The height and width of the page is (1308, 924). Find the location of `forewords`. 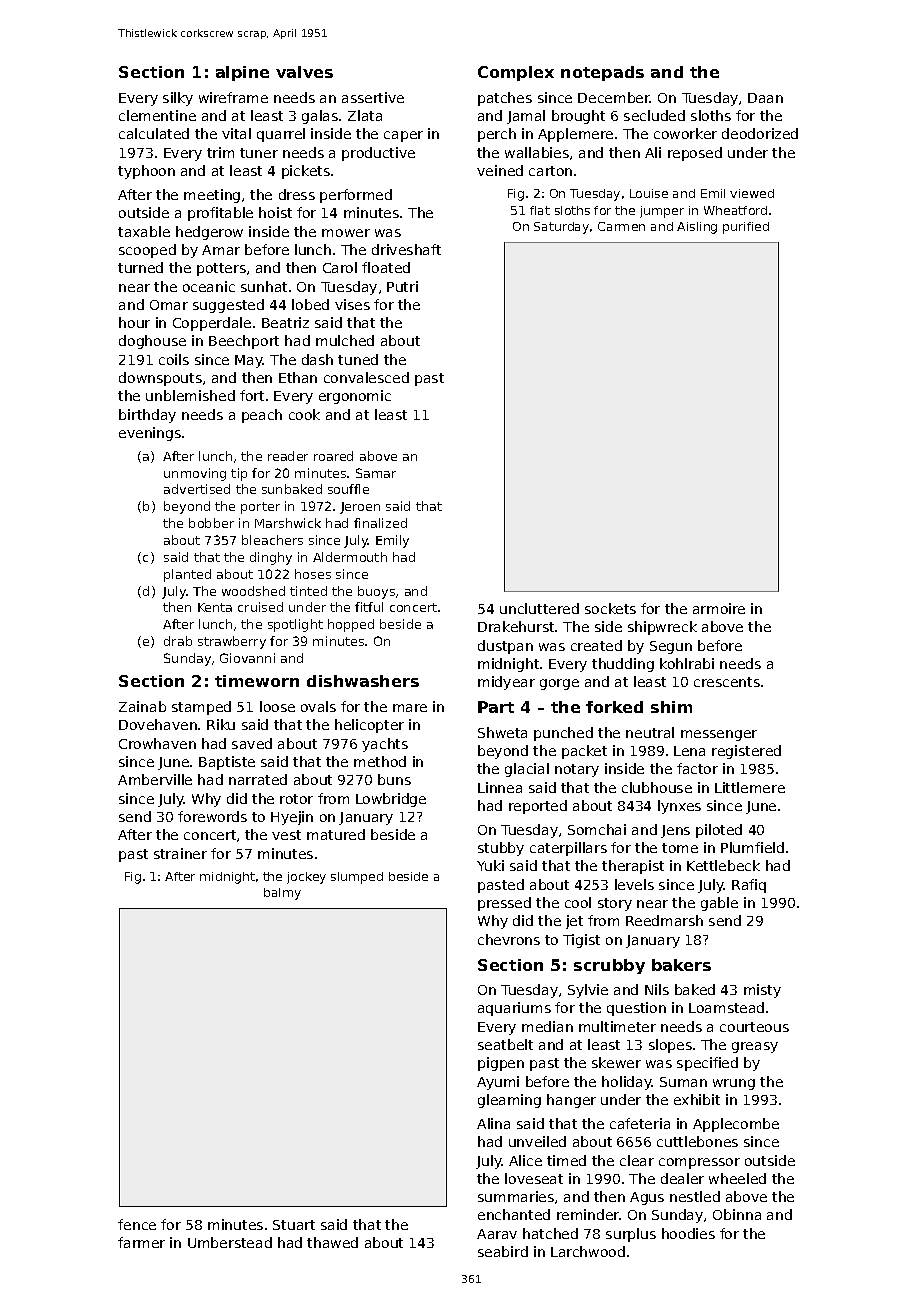

forewords is located at coordinates (212, 816).
